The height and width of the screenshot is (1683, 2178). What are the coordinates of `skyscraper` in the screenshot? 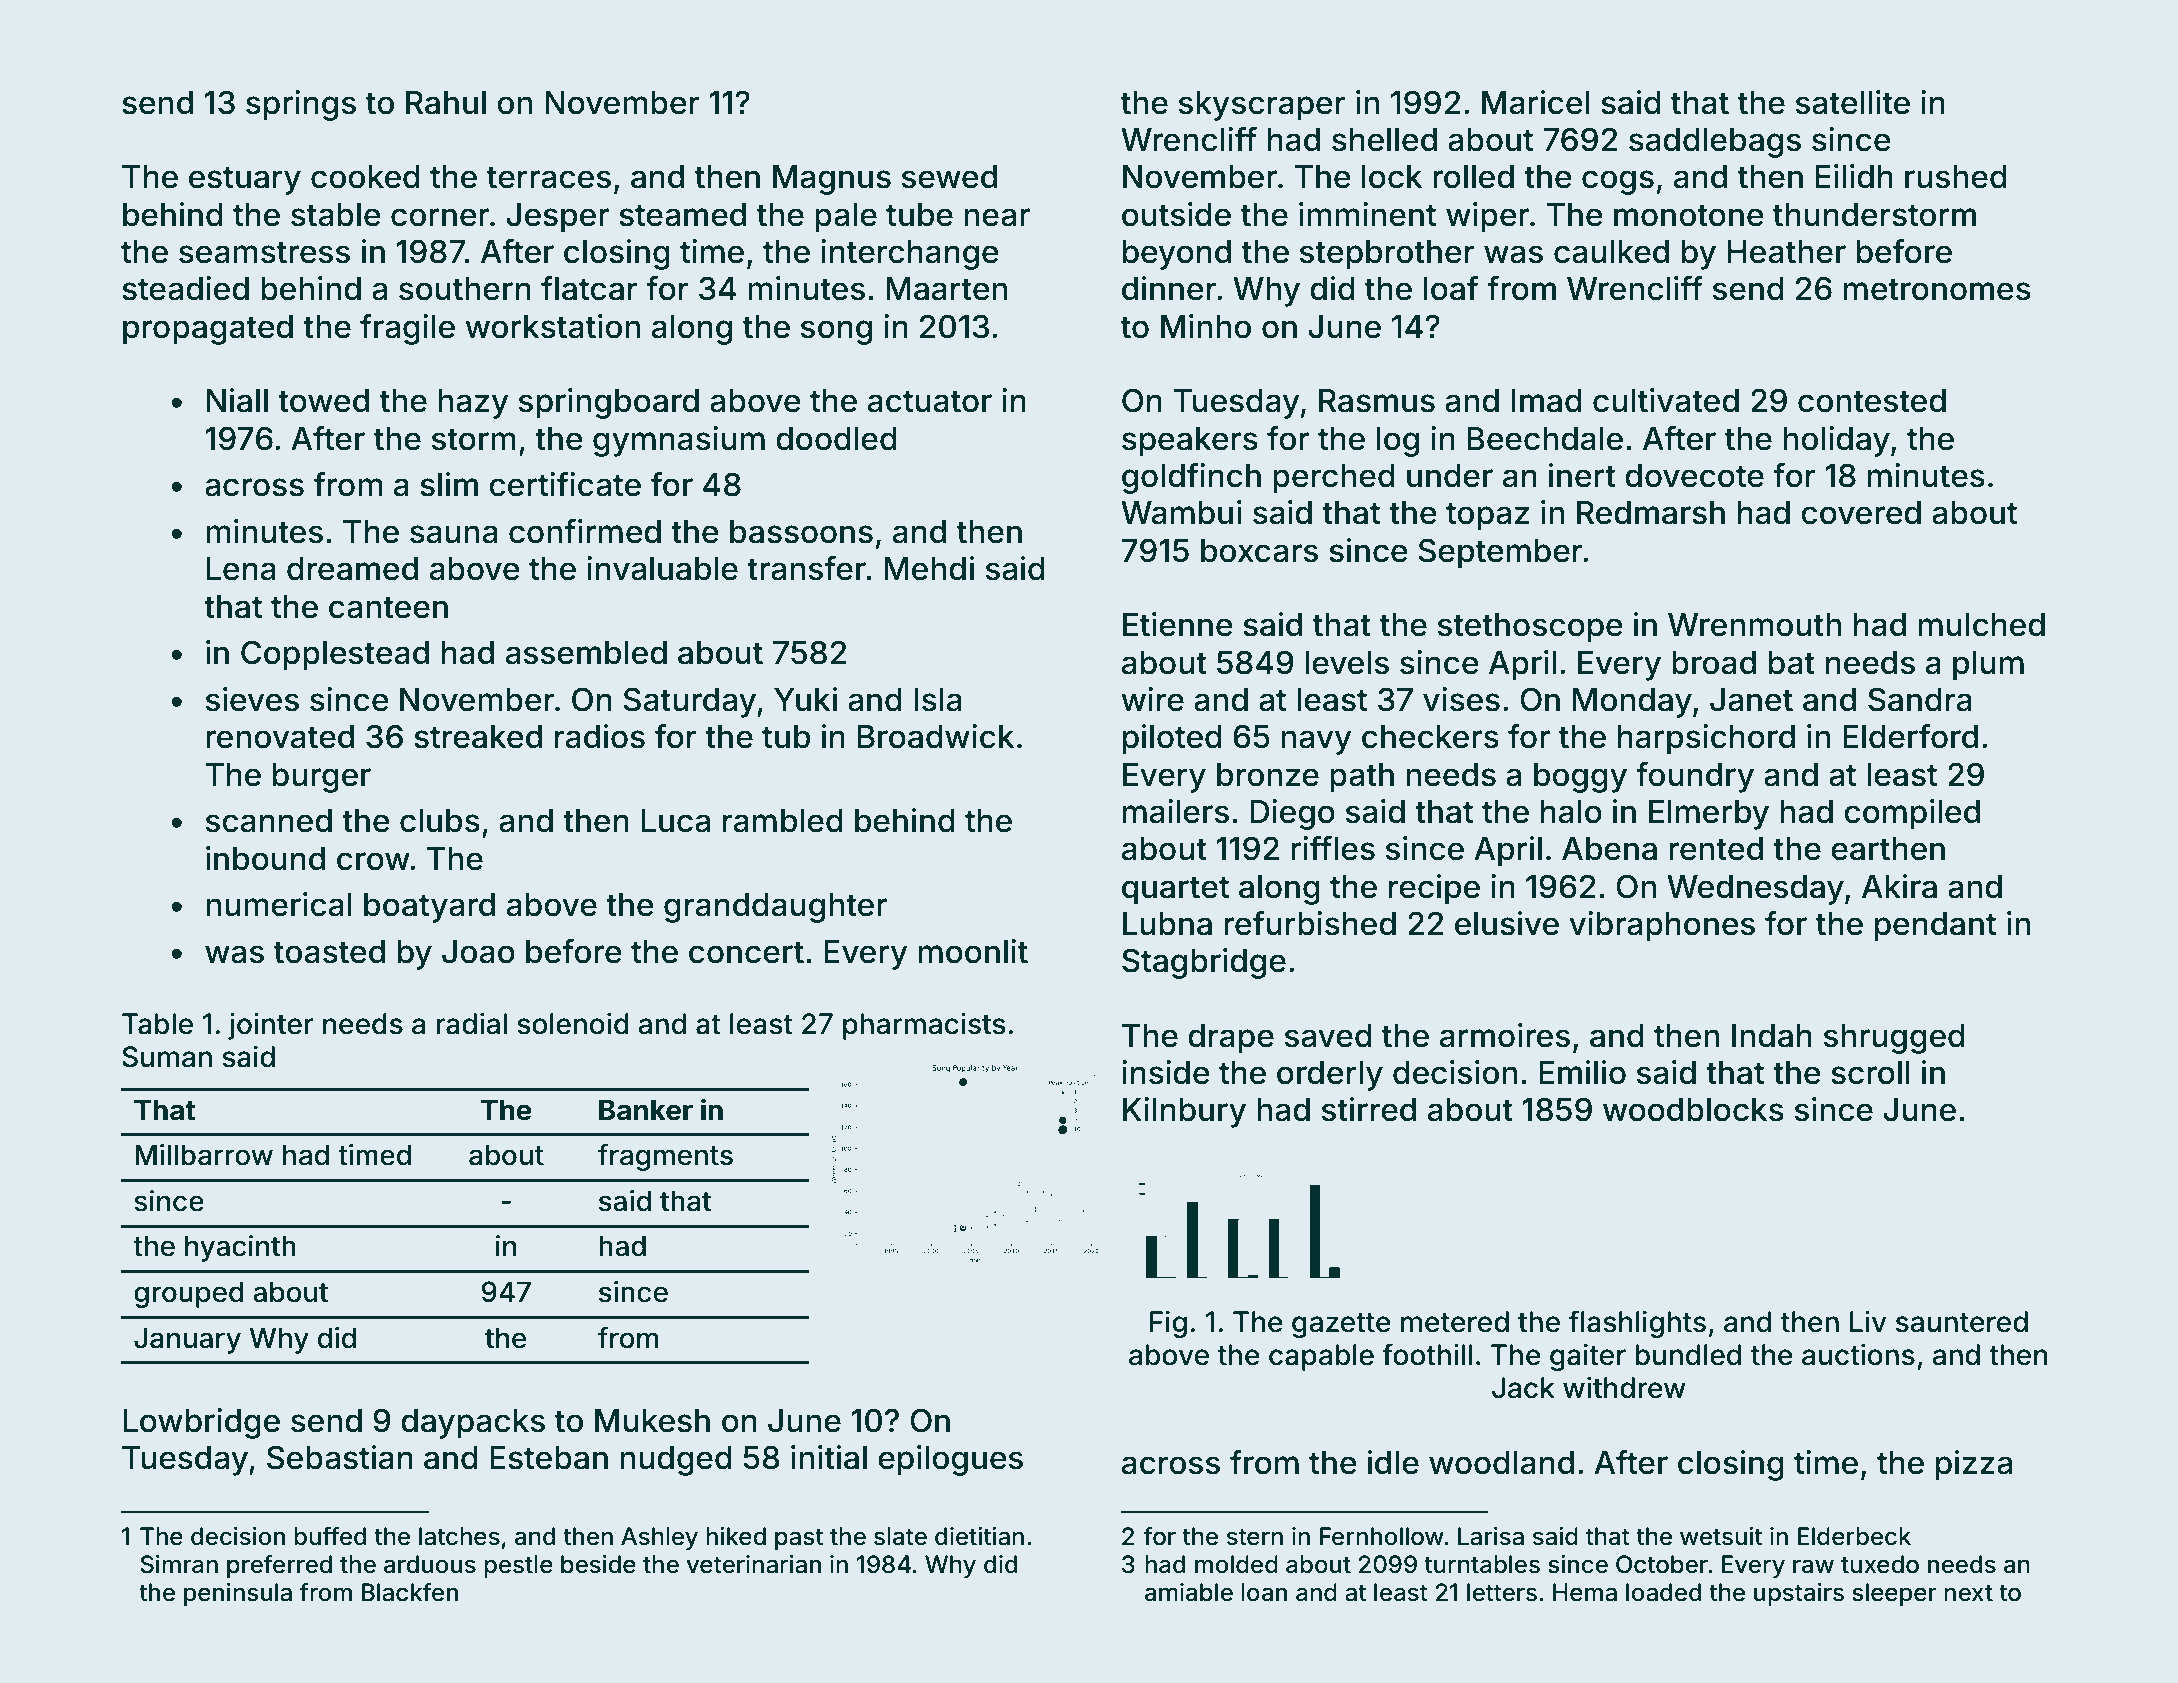 It's located at (1262, 106).
